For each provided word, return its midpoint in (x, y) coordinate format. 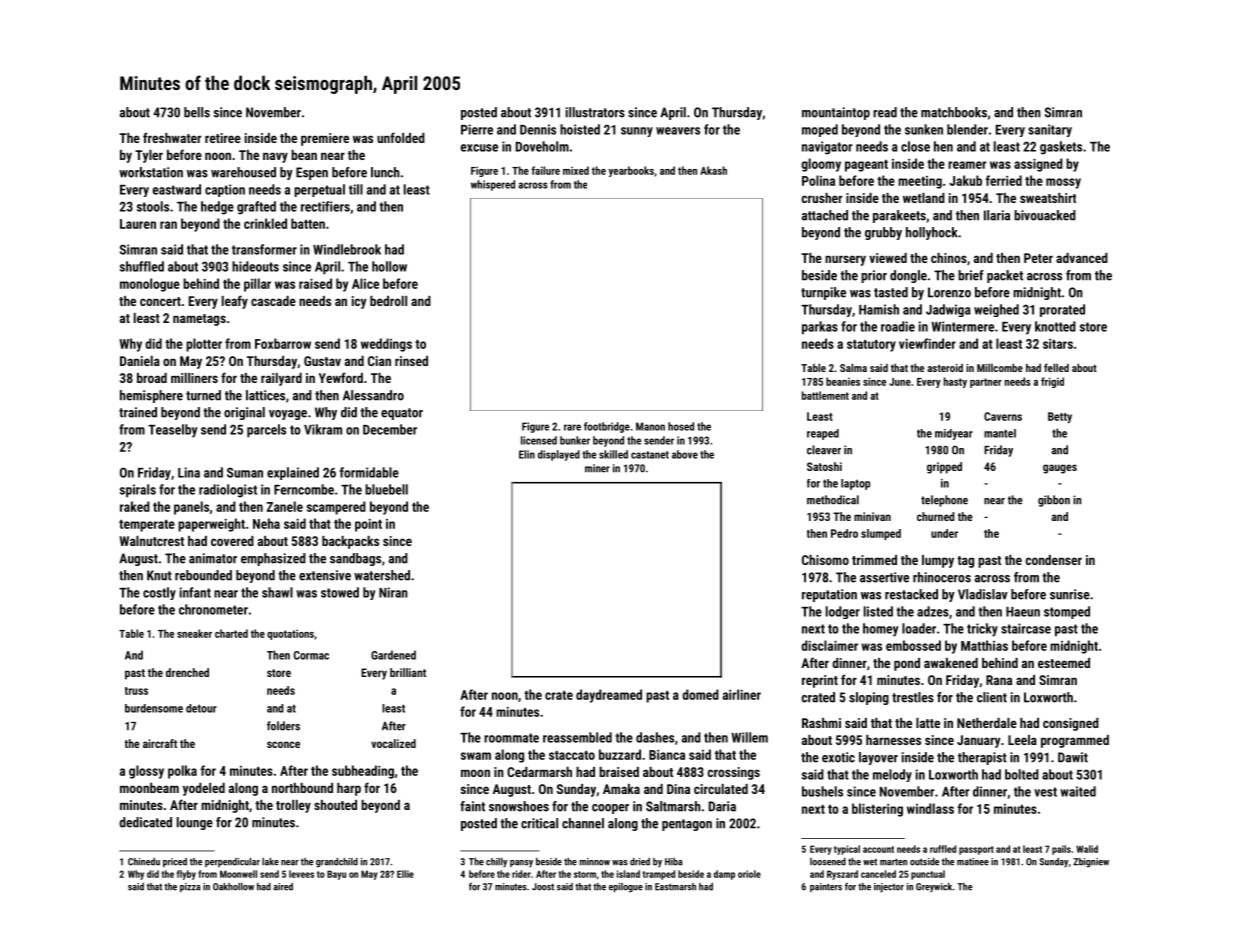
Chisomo (825, 560)
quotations (290, 635)
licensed (539, 440)
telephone (944, 501)
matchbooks (954, 112)
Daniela (140, 361)
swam (476, 756)
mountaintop (836, 113)
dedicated (145, 822)
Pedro (844, 533)
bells (197, 112)
